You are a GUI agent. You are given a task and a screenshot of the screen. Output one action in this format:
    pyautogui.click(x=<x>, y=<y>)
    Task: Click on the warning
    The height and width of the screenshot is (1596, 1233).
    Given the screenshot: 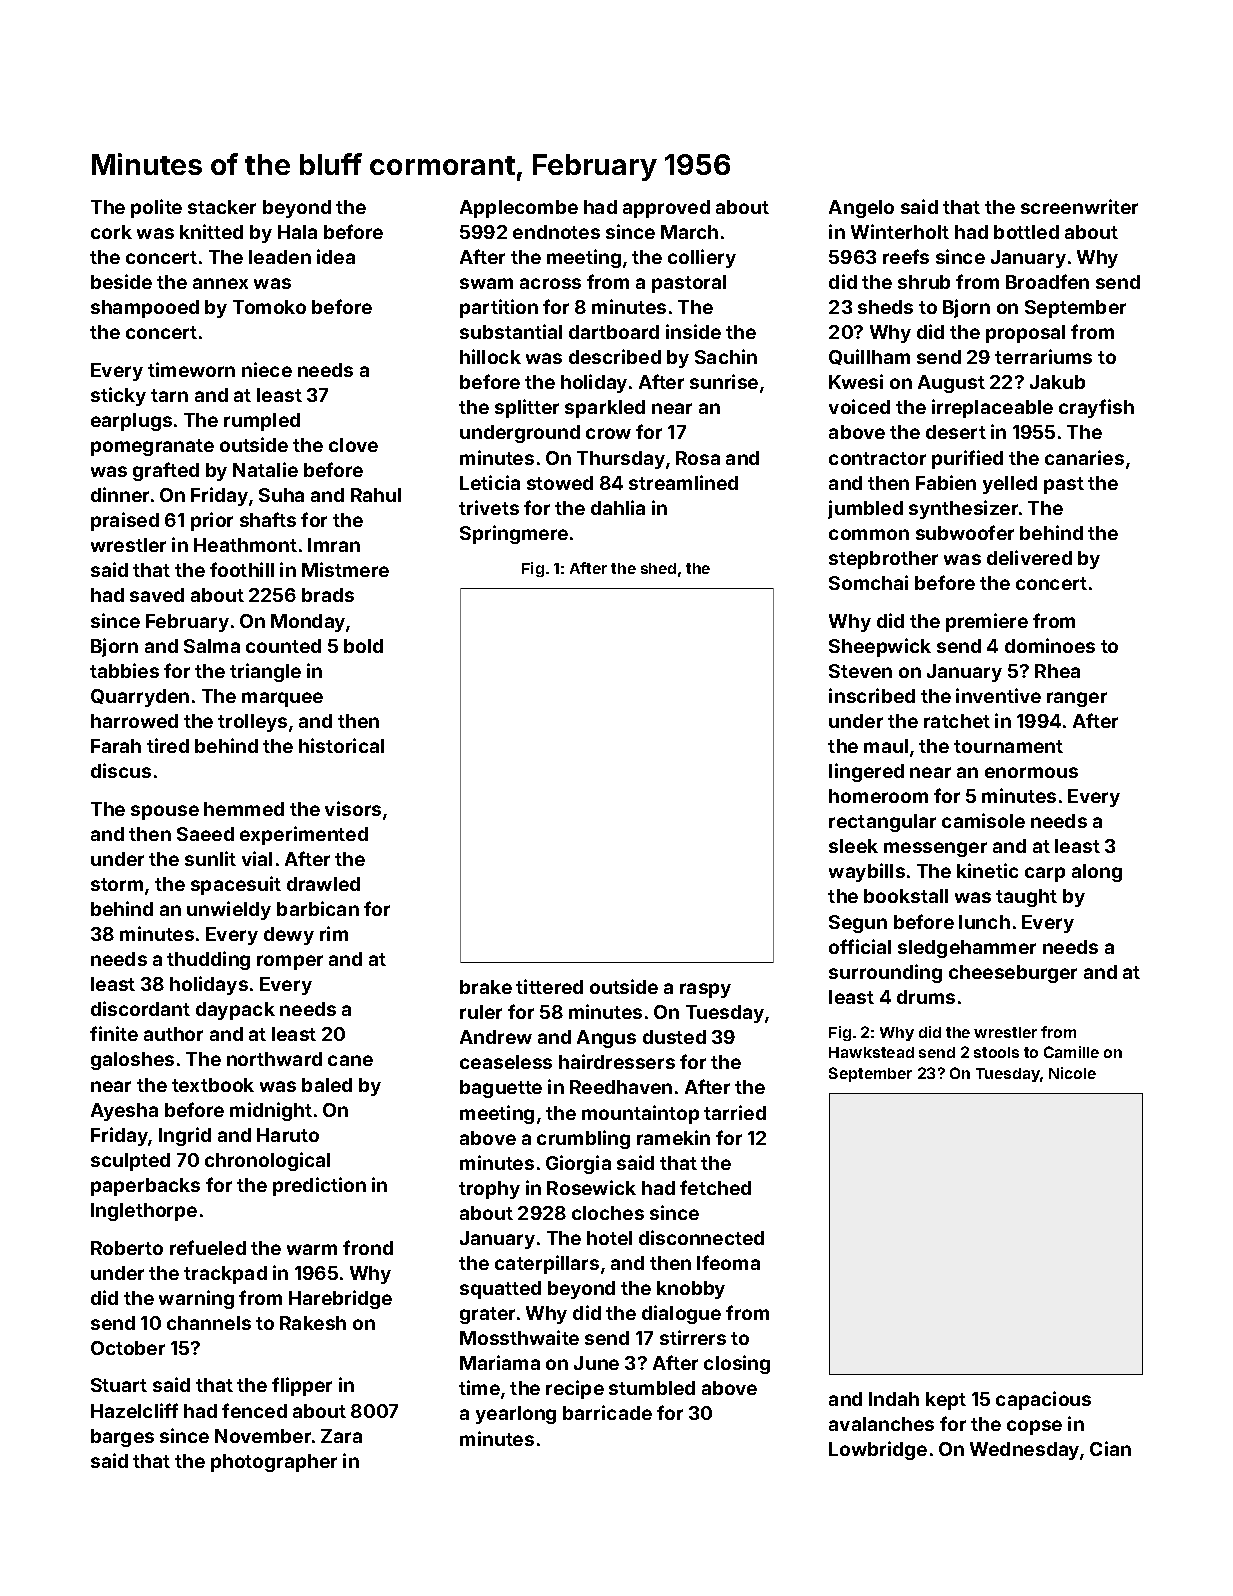 What is the action you would take?
    pyautogui.click(x=196, y=1299)
